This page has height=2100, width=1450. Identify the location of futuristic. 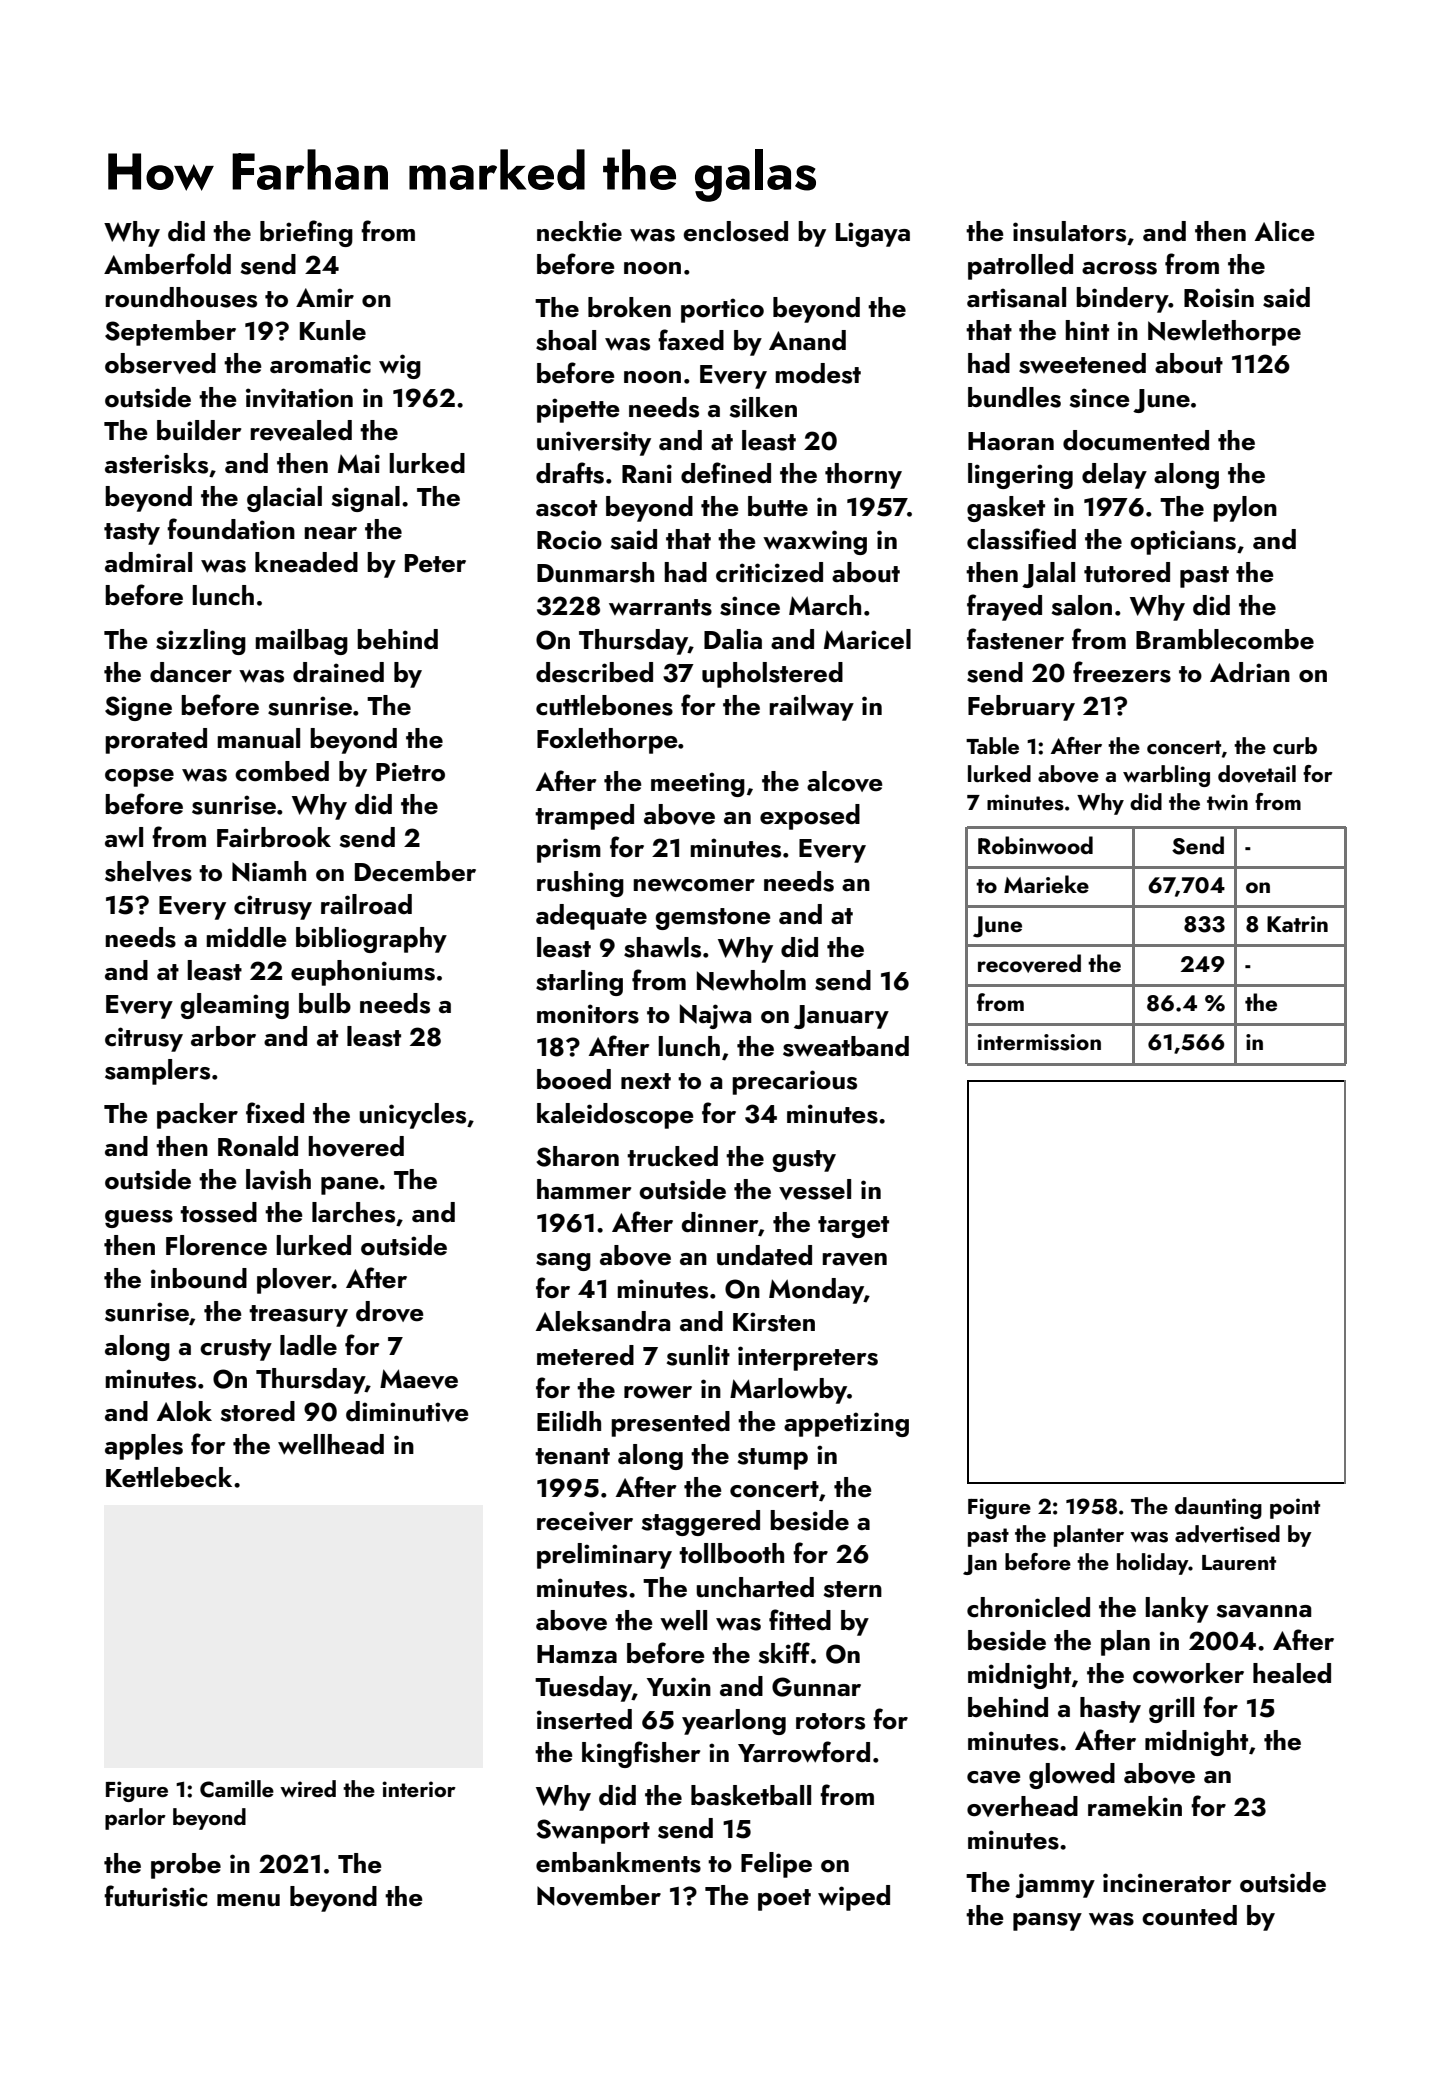
(155, 1896).
